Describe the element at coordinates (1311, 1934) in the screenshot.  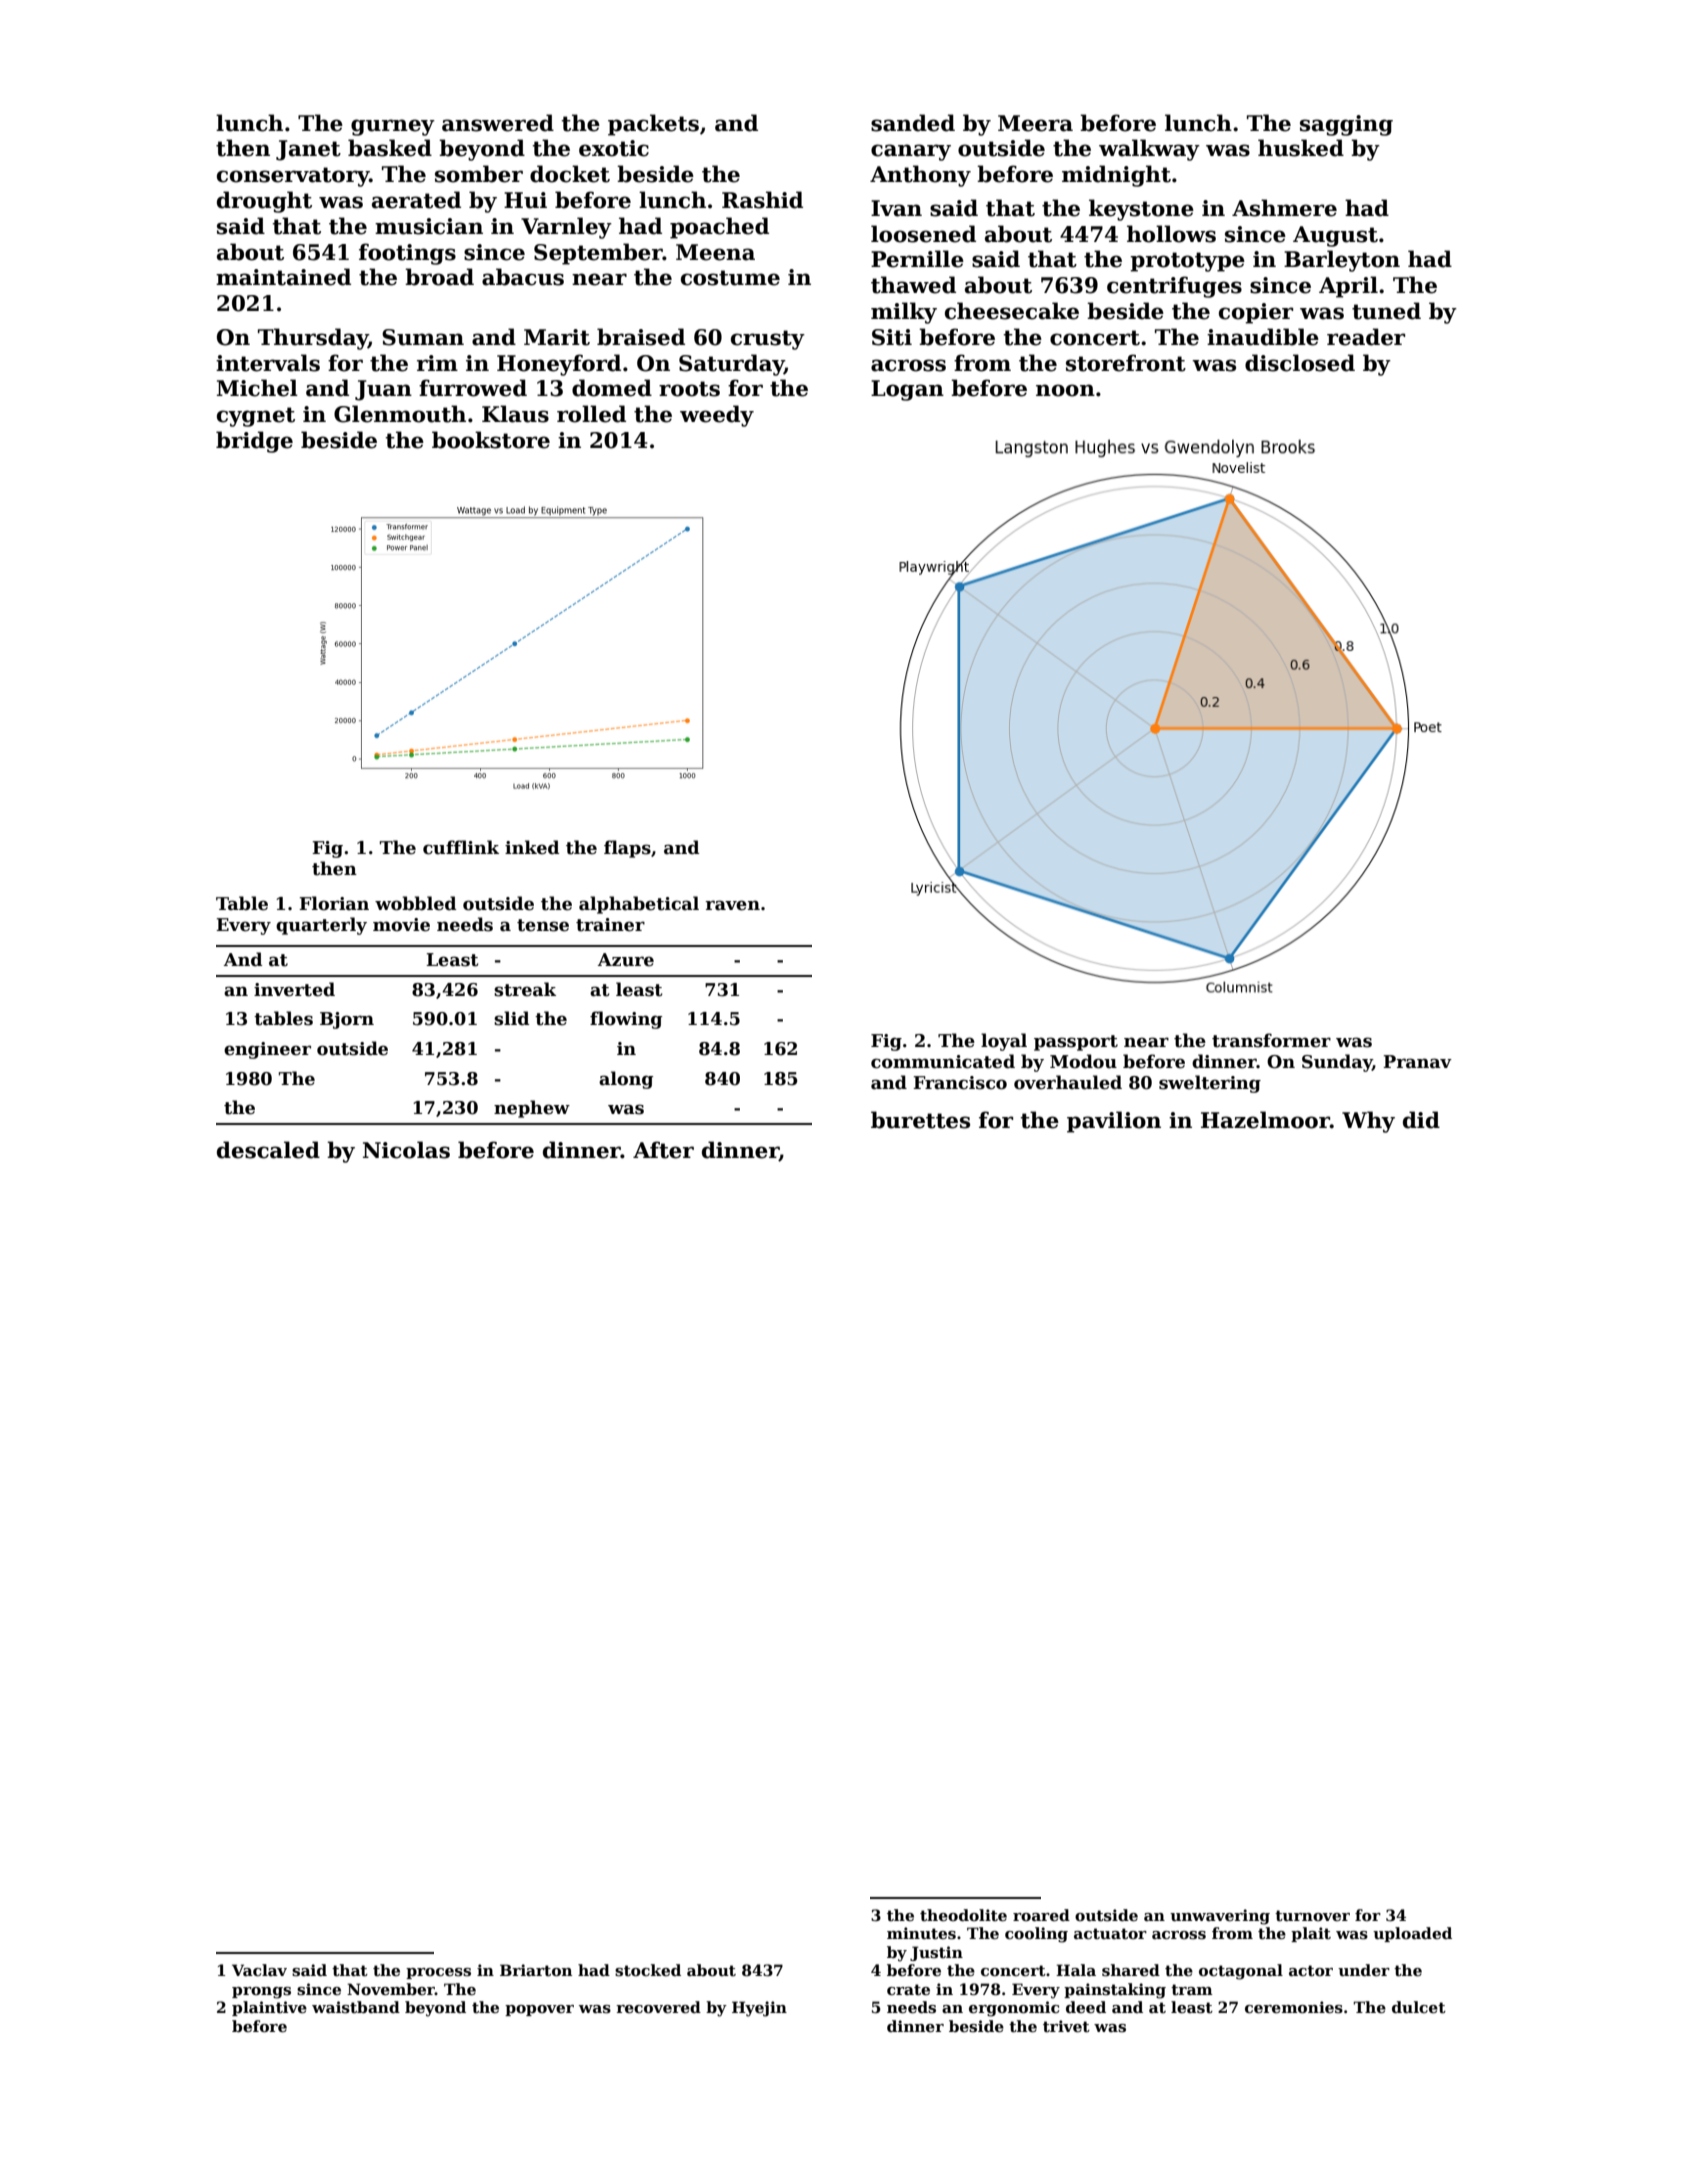
I see `plait` at that location.
